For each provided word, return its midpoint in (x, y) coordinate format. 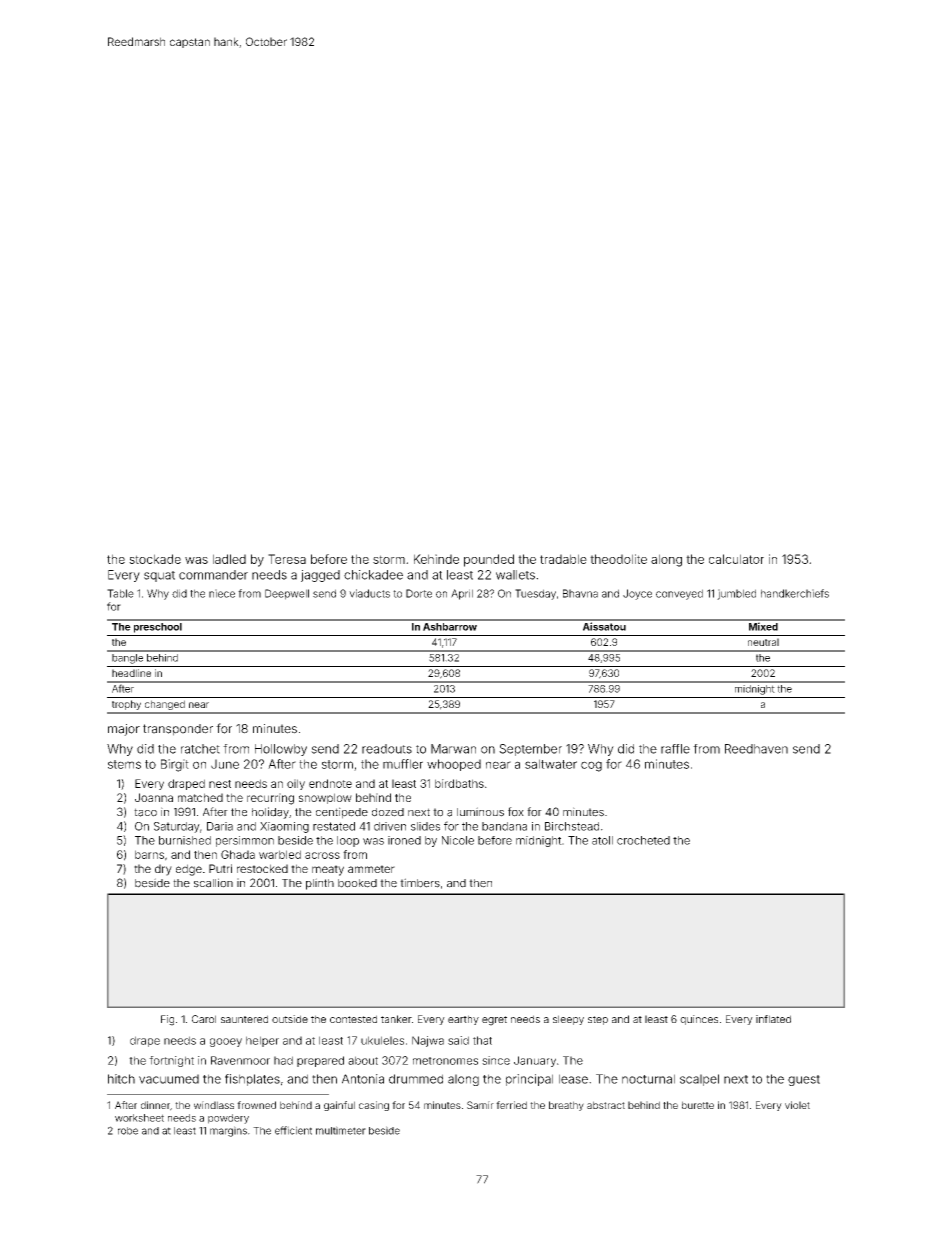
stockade (155, 559)
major (124, 730)
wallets (515, 575)
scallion (213, 883)
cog (591, 766)
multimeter (341, 1130)
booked (357, 883)
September (530, 750)
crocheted (643, 840)
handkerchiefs (795, 593)
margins (228, 1131)
